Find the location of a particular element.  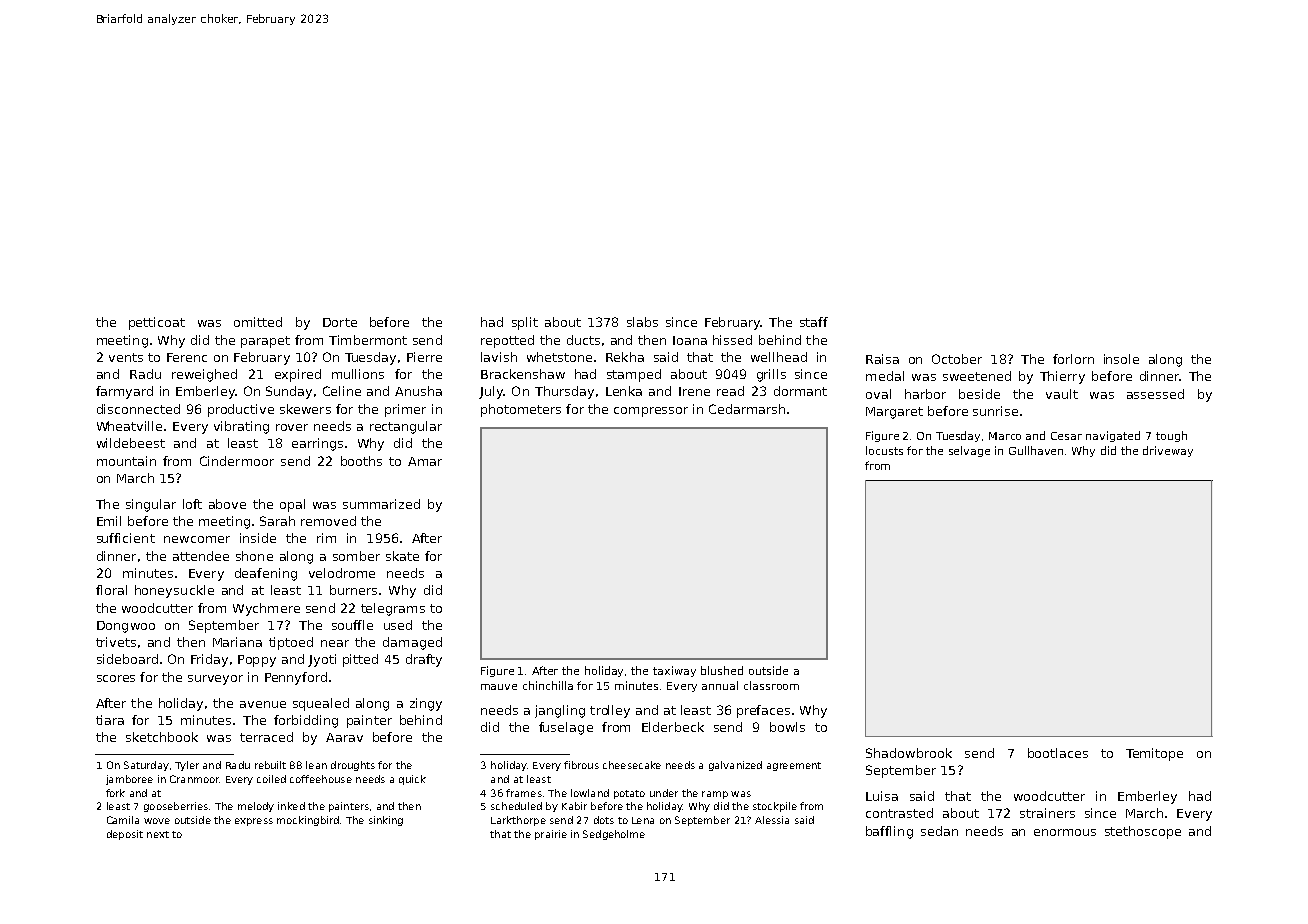

under is located at coordinates (664, 793).
